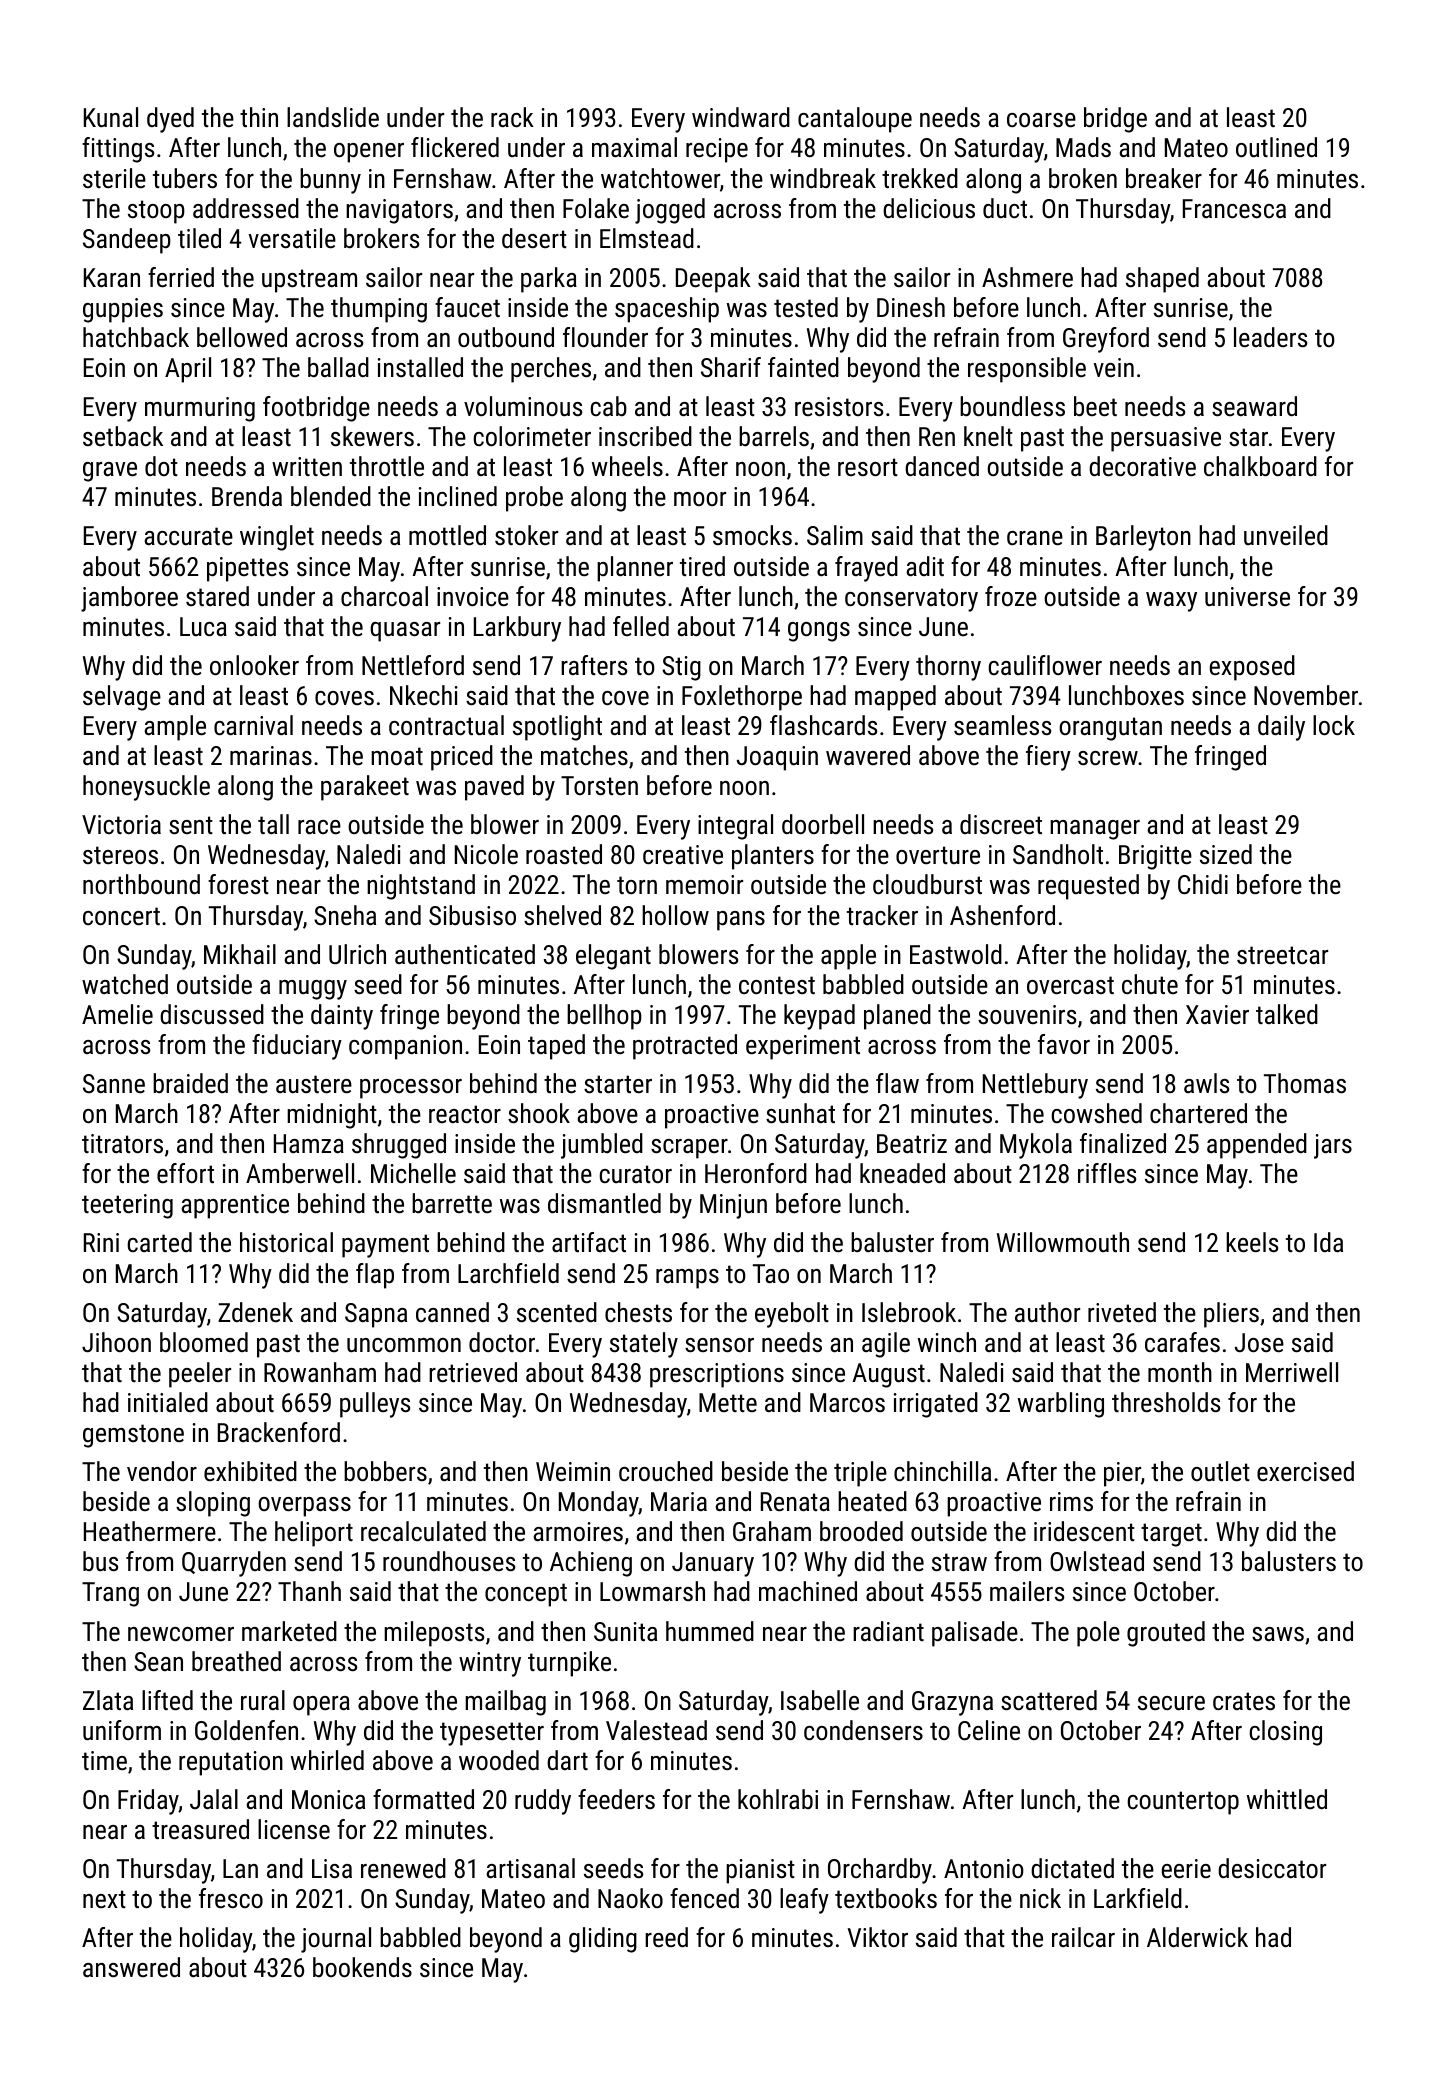 Image resolution: width=1450 pixels, height=2100 pixels. Describe the element at coordinates (455, 147) in the page. I see `flickered` at that location.
